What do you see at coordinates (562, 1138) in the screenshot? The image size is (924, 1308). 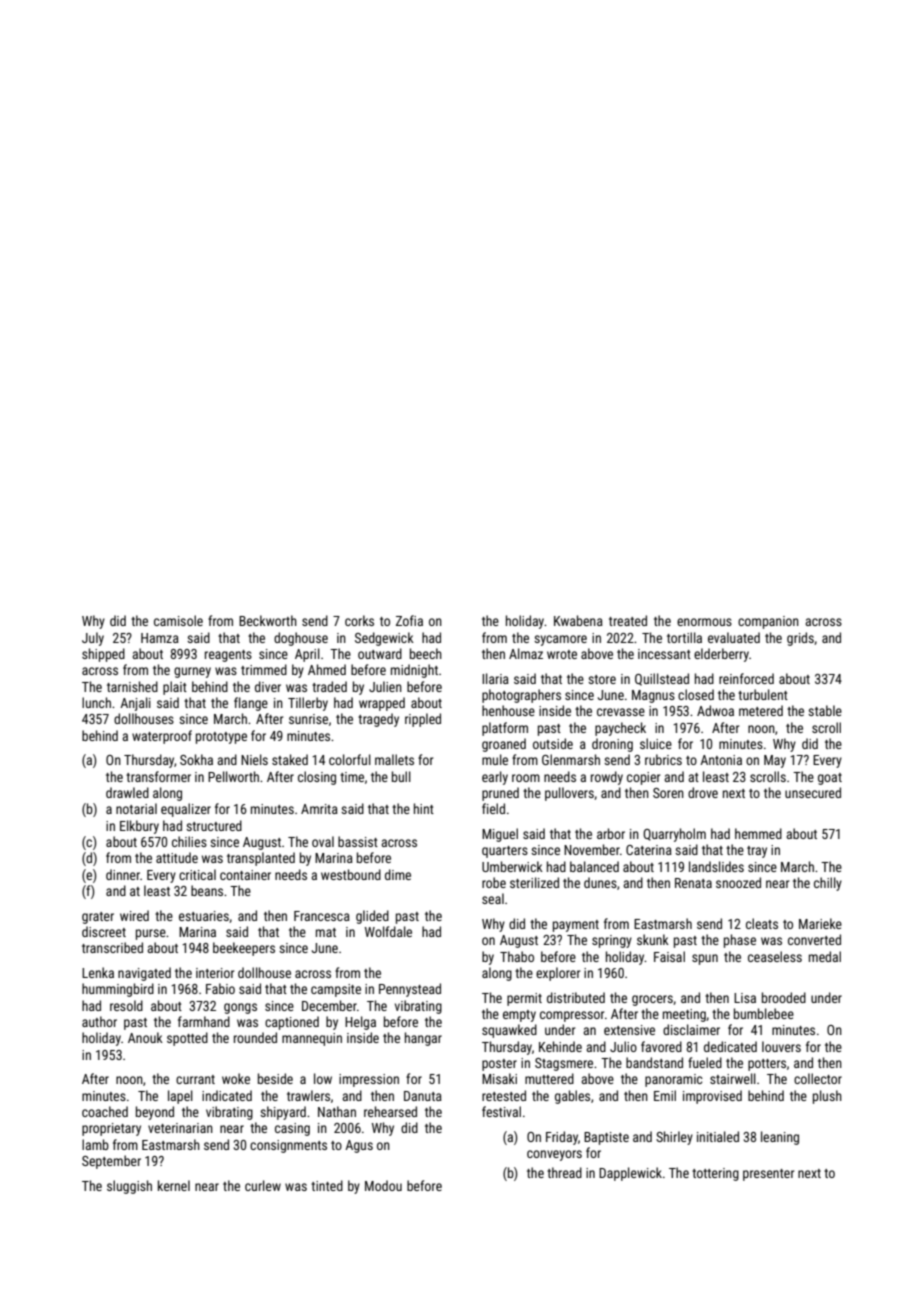 I see `Friday` at bounding box center [562, 1138].
